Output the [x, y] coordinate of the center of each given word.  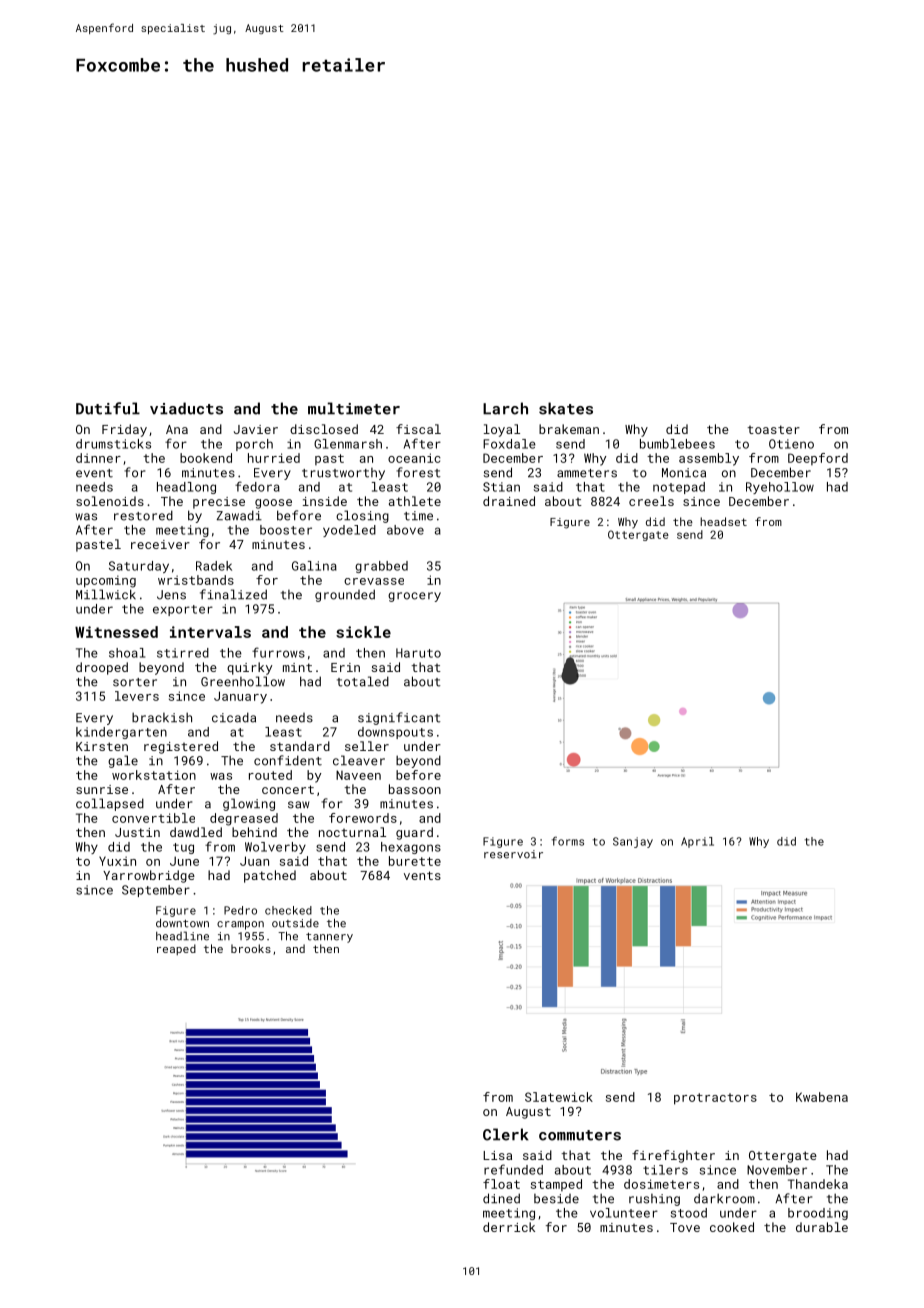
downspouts [395, 733]
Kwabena [822, 1097]
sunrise [102, 789]
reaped [176, 949]
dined [501, 1198]
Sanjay [633, 842]
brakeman [569, 429]
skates [566, 408]
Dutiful [108, 408]
